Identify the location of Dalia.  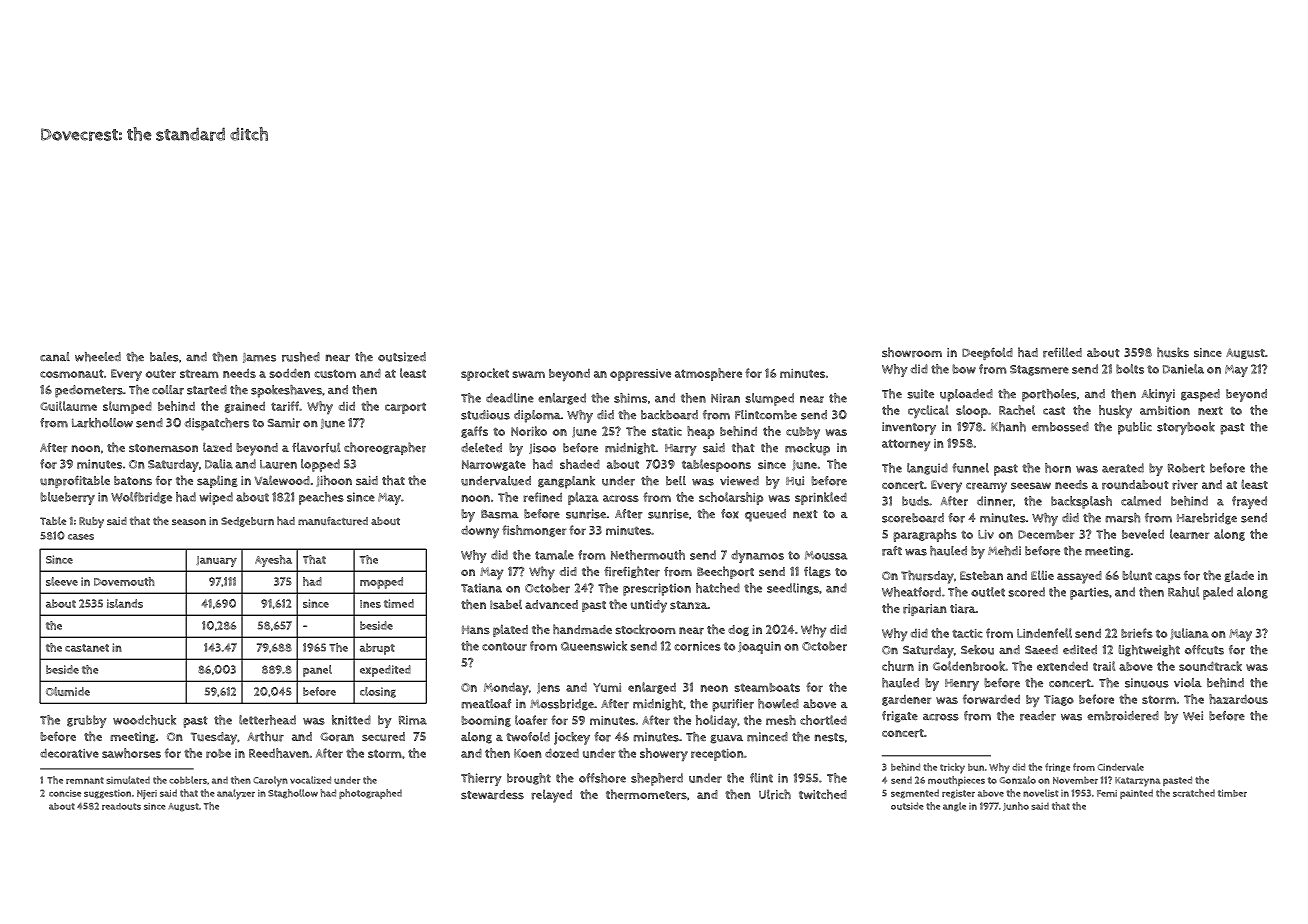
(219, 464).
